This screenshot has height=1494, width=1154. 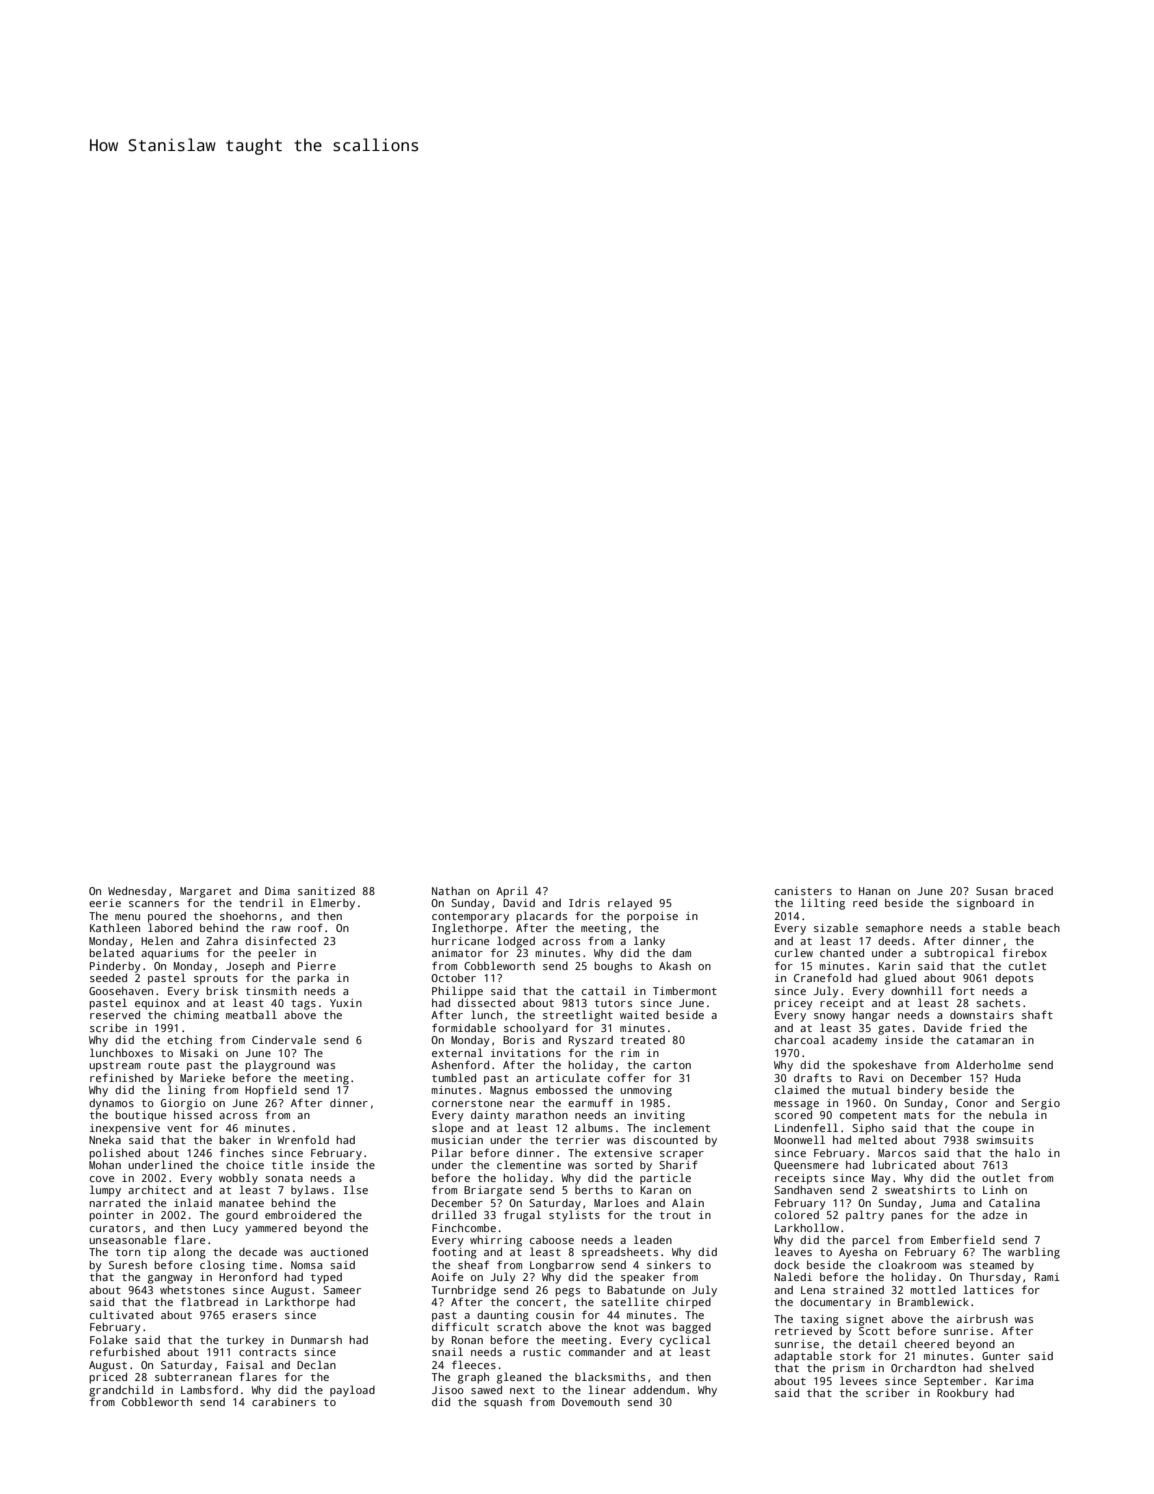 What do you see at coordinates (626, 1327) in the screenshot?
I see `knot` at bounding box center [626, 1327].
